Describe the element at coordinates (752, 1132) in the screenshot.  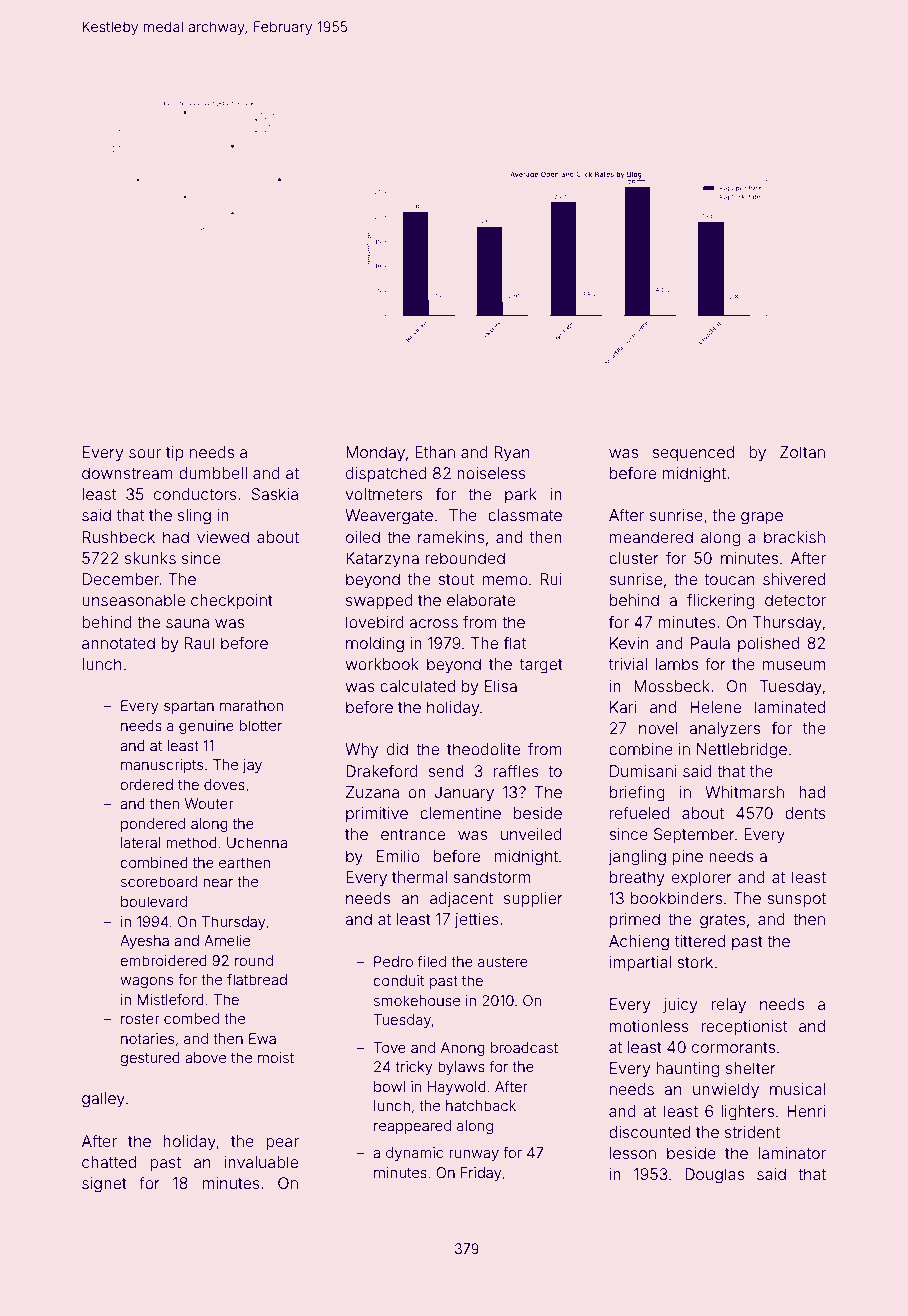
I see `strident` at that location.
